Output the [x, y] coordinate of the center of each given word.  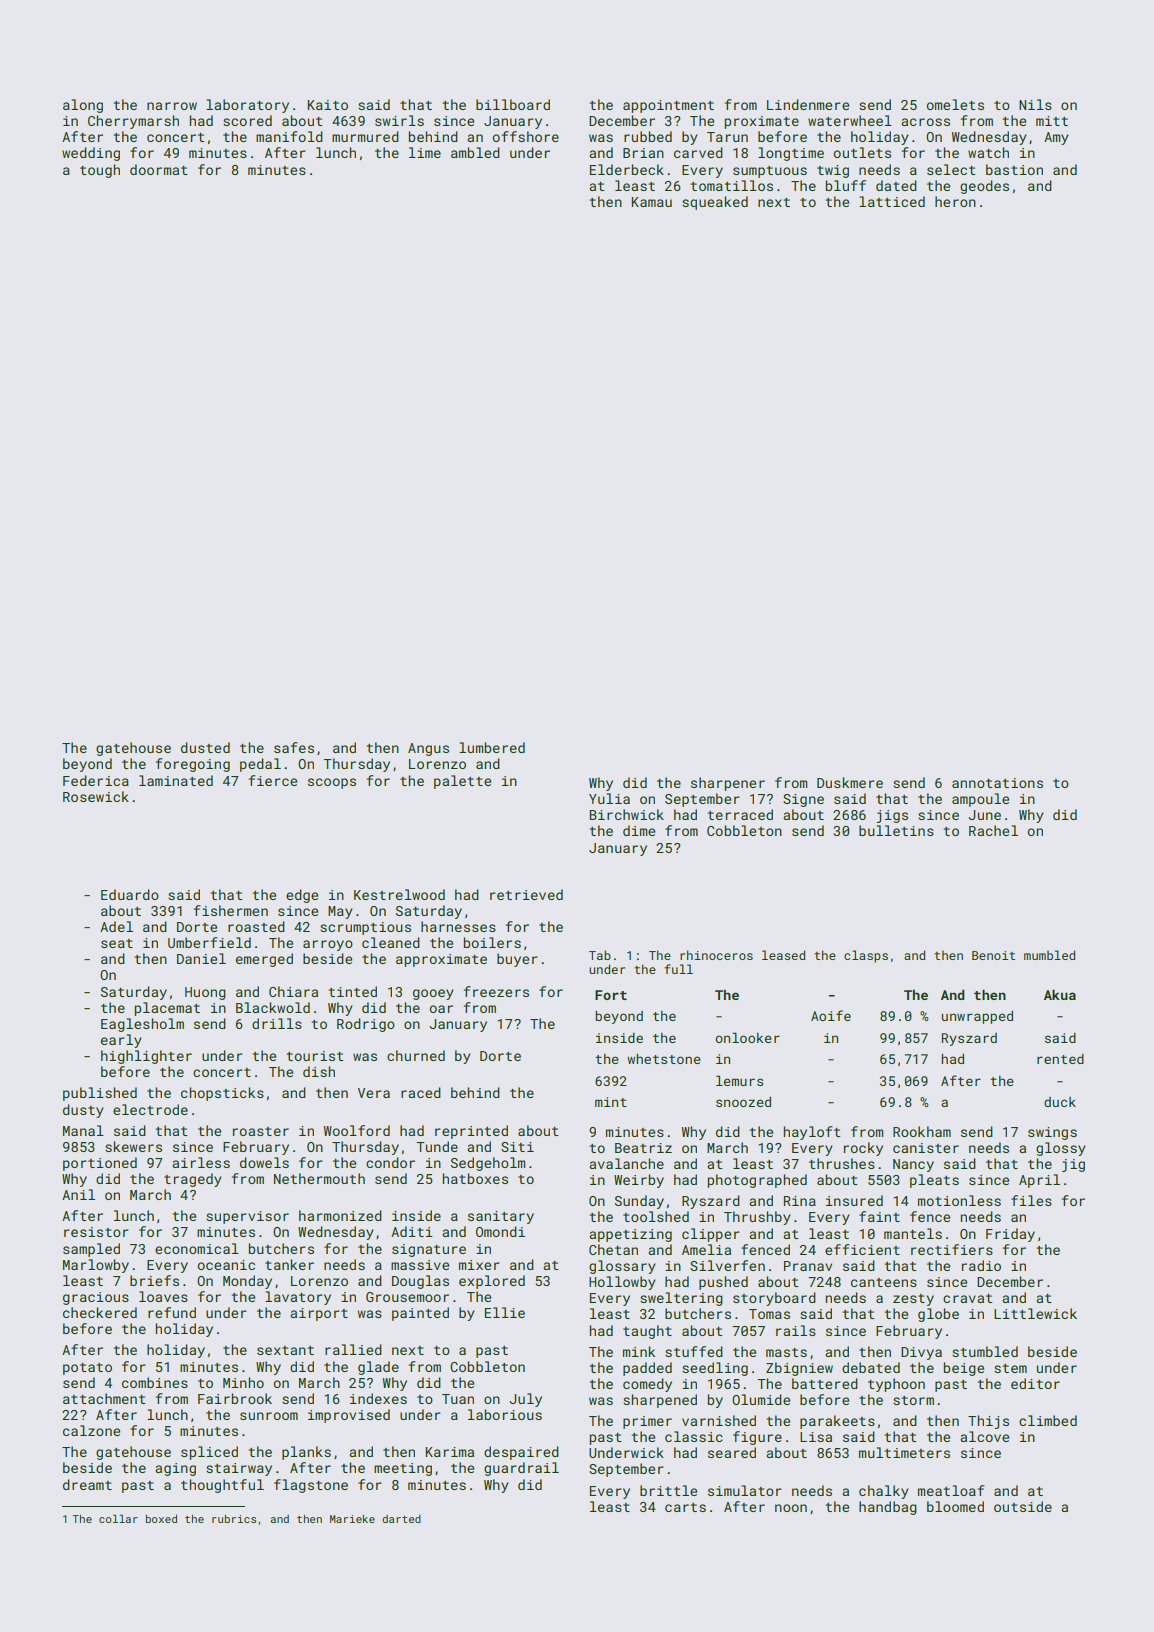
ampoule [980, 800]
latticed [892, 201]
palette [462, 782]
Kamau [651, 202]
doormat [159, 169]
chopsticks [222, 1094]
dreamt [87, 1484]
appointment [668, 106]
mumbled [1049, 955]
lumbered [492, 747]
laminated [176, 780]
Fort [611, 995]
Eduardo [130, 894]
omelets [955, 104]
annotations [997, 783]
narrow [172, 106]
